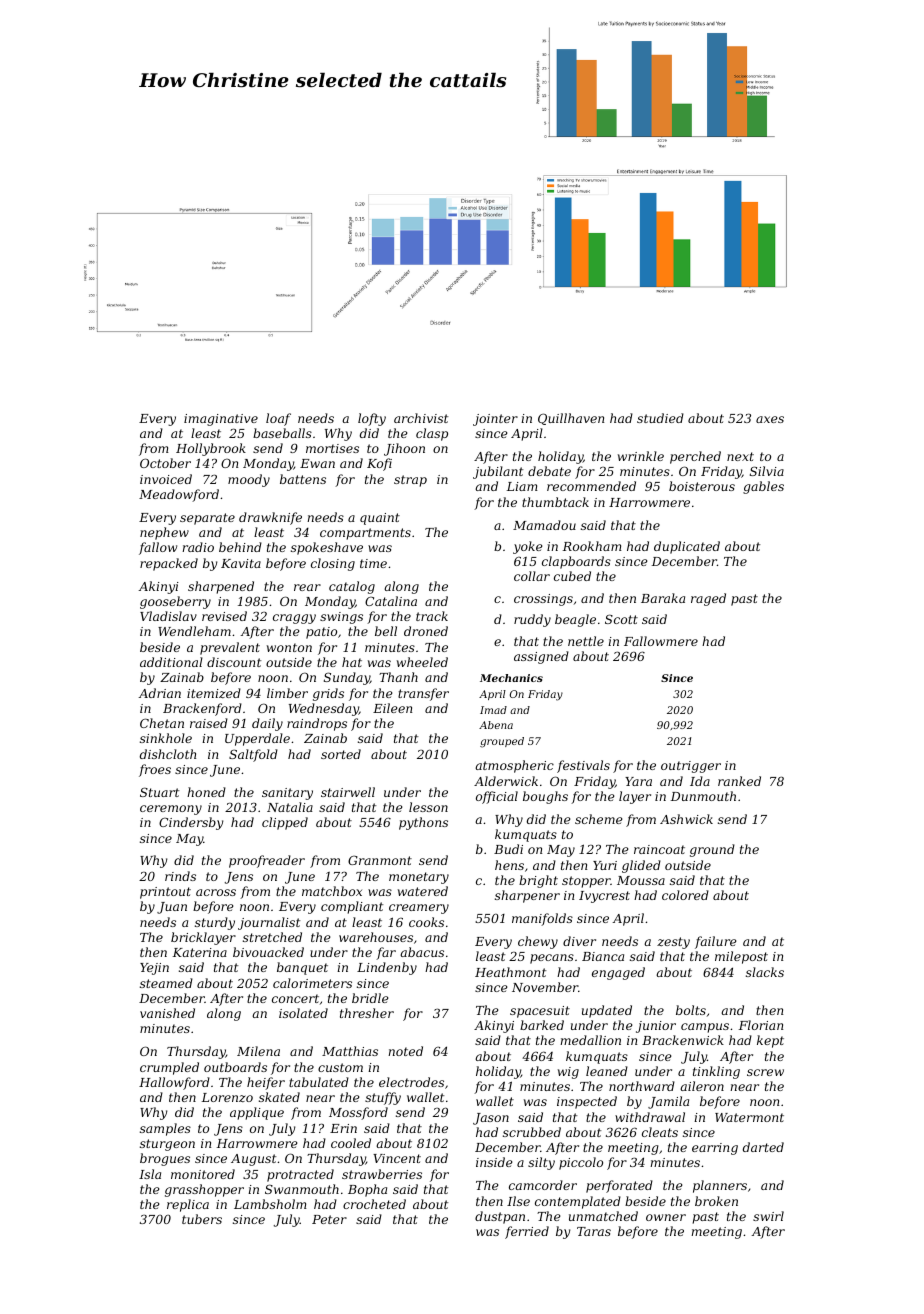 The height and width of the image is (1314, 924). What do you see at coordinates (691, 767) in the image?
I see `outrigger` at bounding box center [691, 767].
